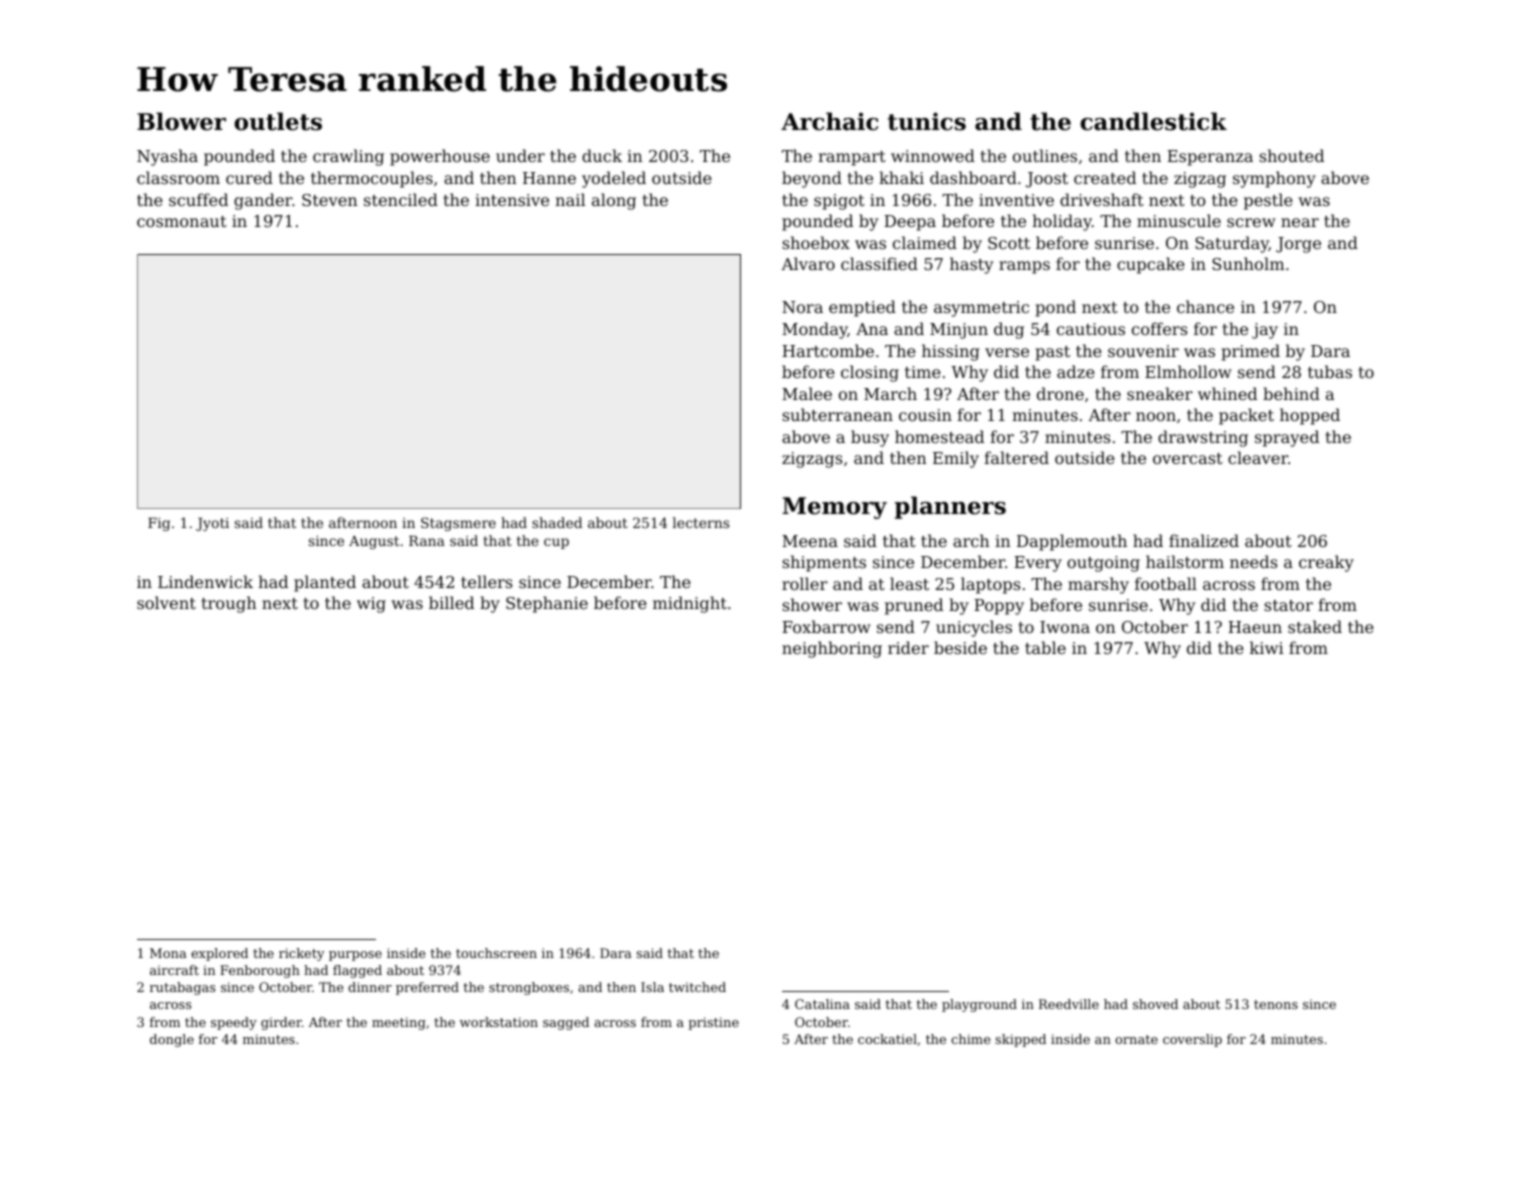 Image resolution: width=1523 pixels, height=1177 pixels. What do you see at coordinates (278, 121) in the image?
I see `outlets` at bounding box center [278, 121].
